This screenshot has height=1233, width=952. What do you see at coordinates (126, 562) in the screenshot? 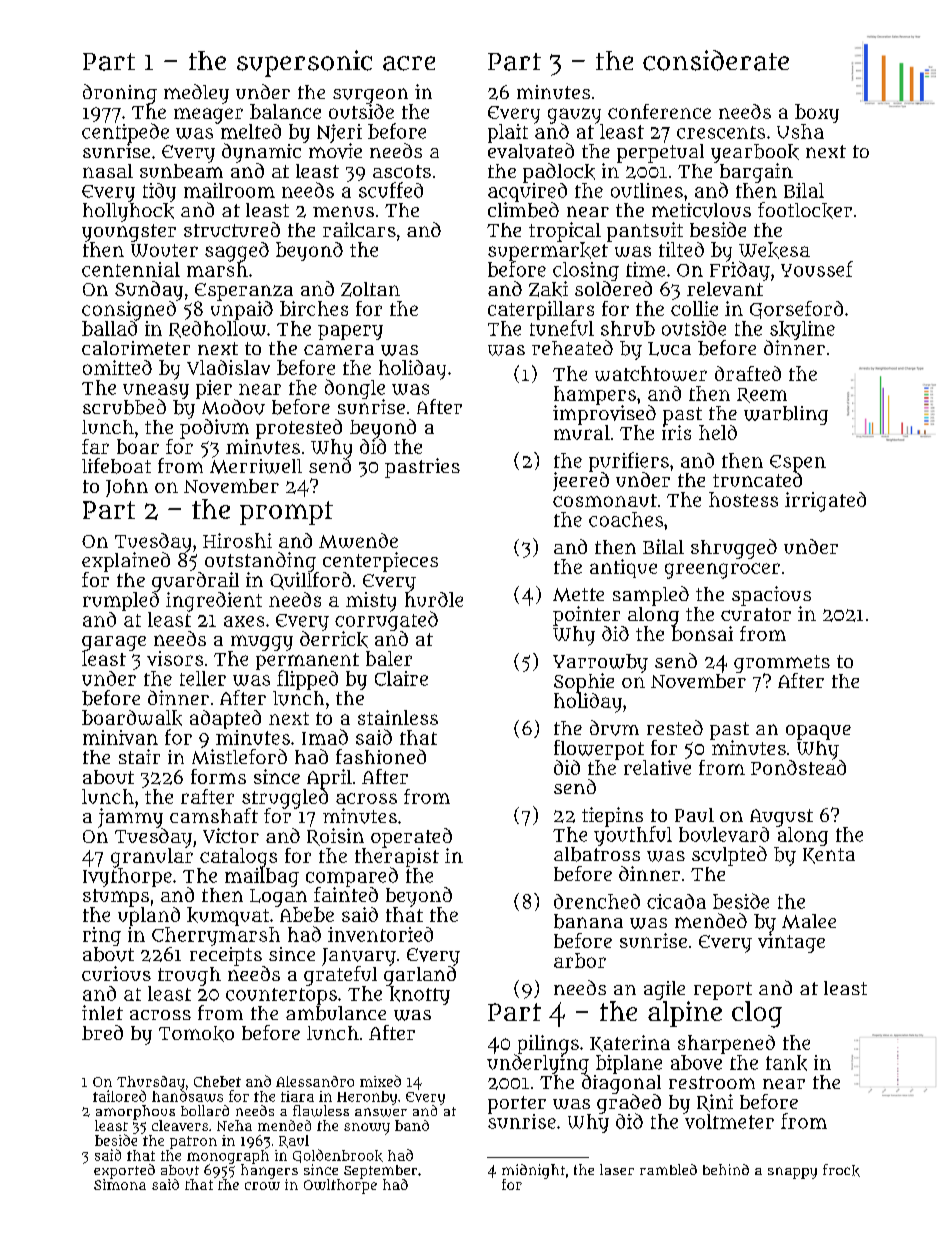
I see `explained` at bounding box center [126, 562].
